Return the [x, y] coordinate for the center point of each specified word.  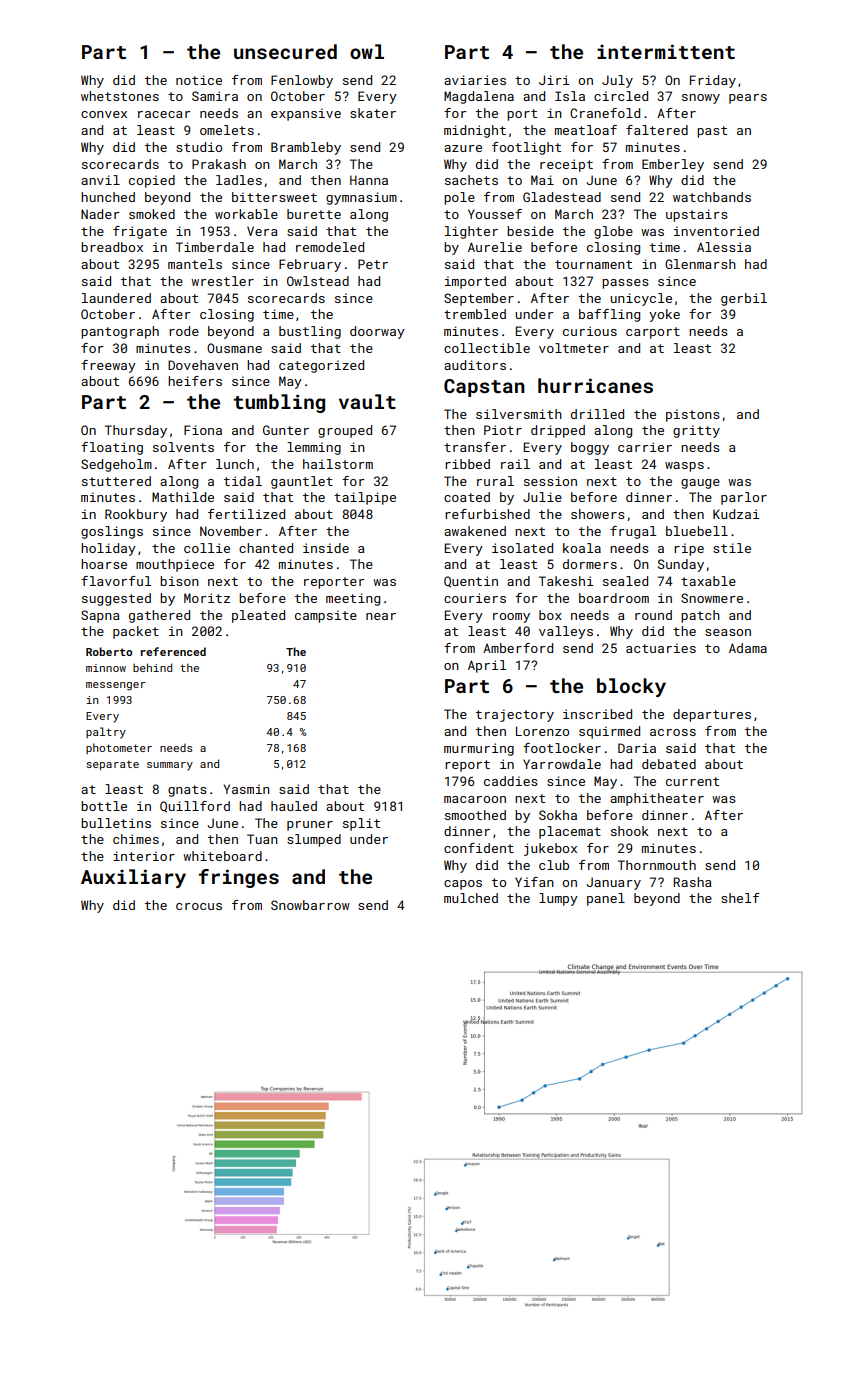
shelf [740, 898]
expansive [306, 114]
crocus [199, 906]
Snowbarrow [310, 905]
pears [748, 99]
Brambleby [306, 148]
